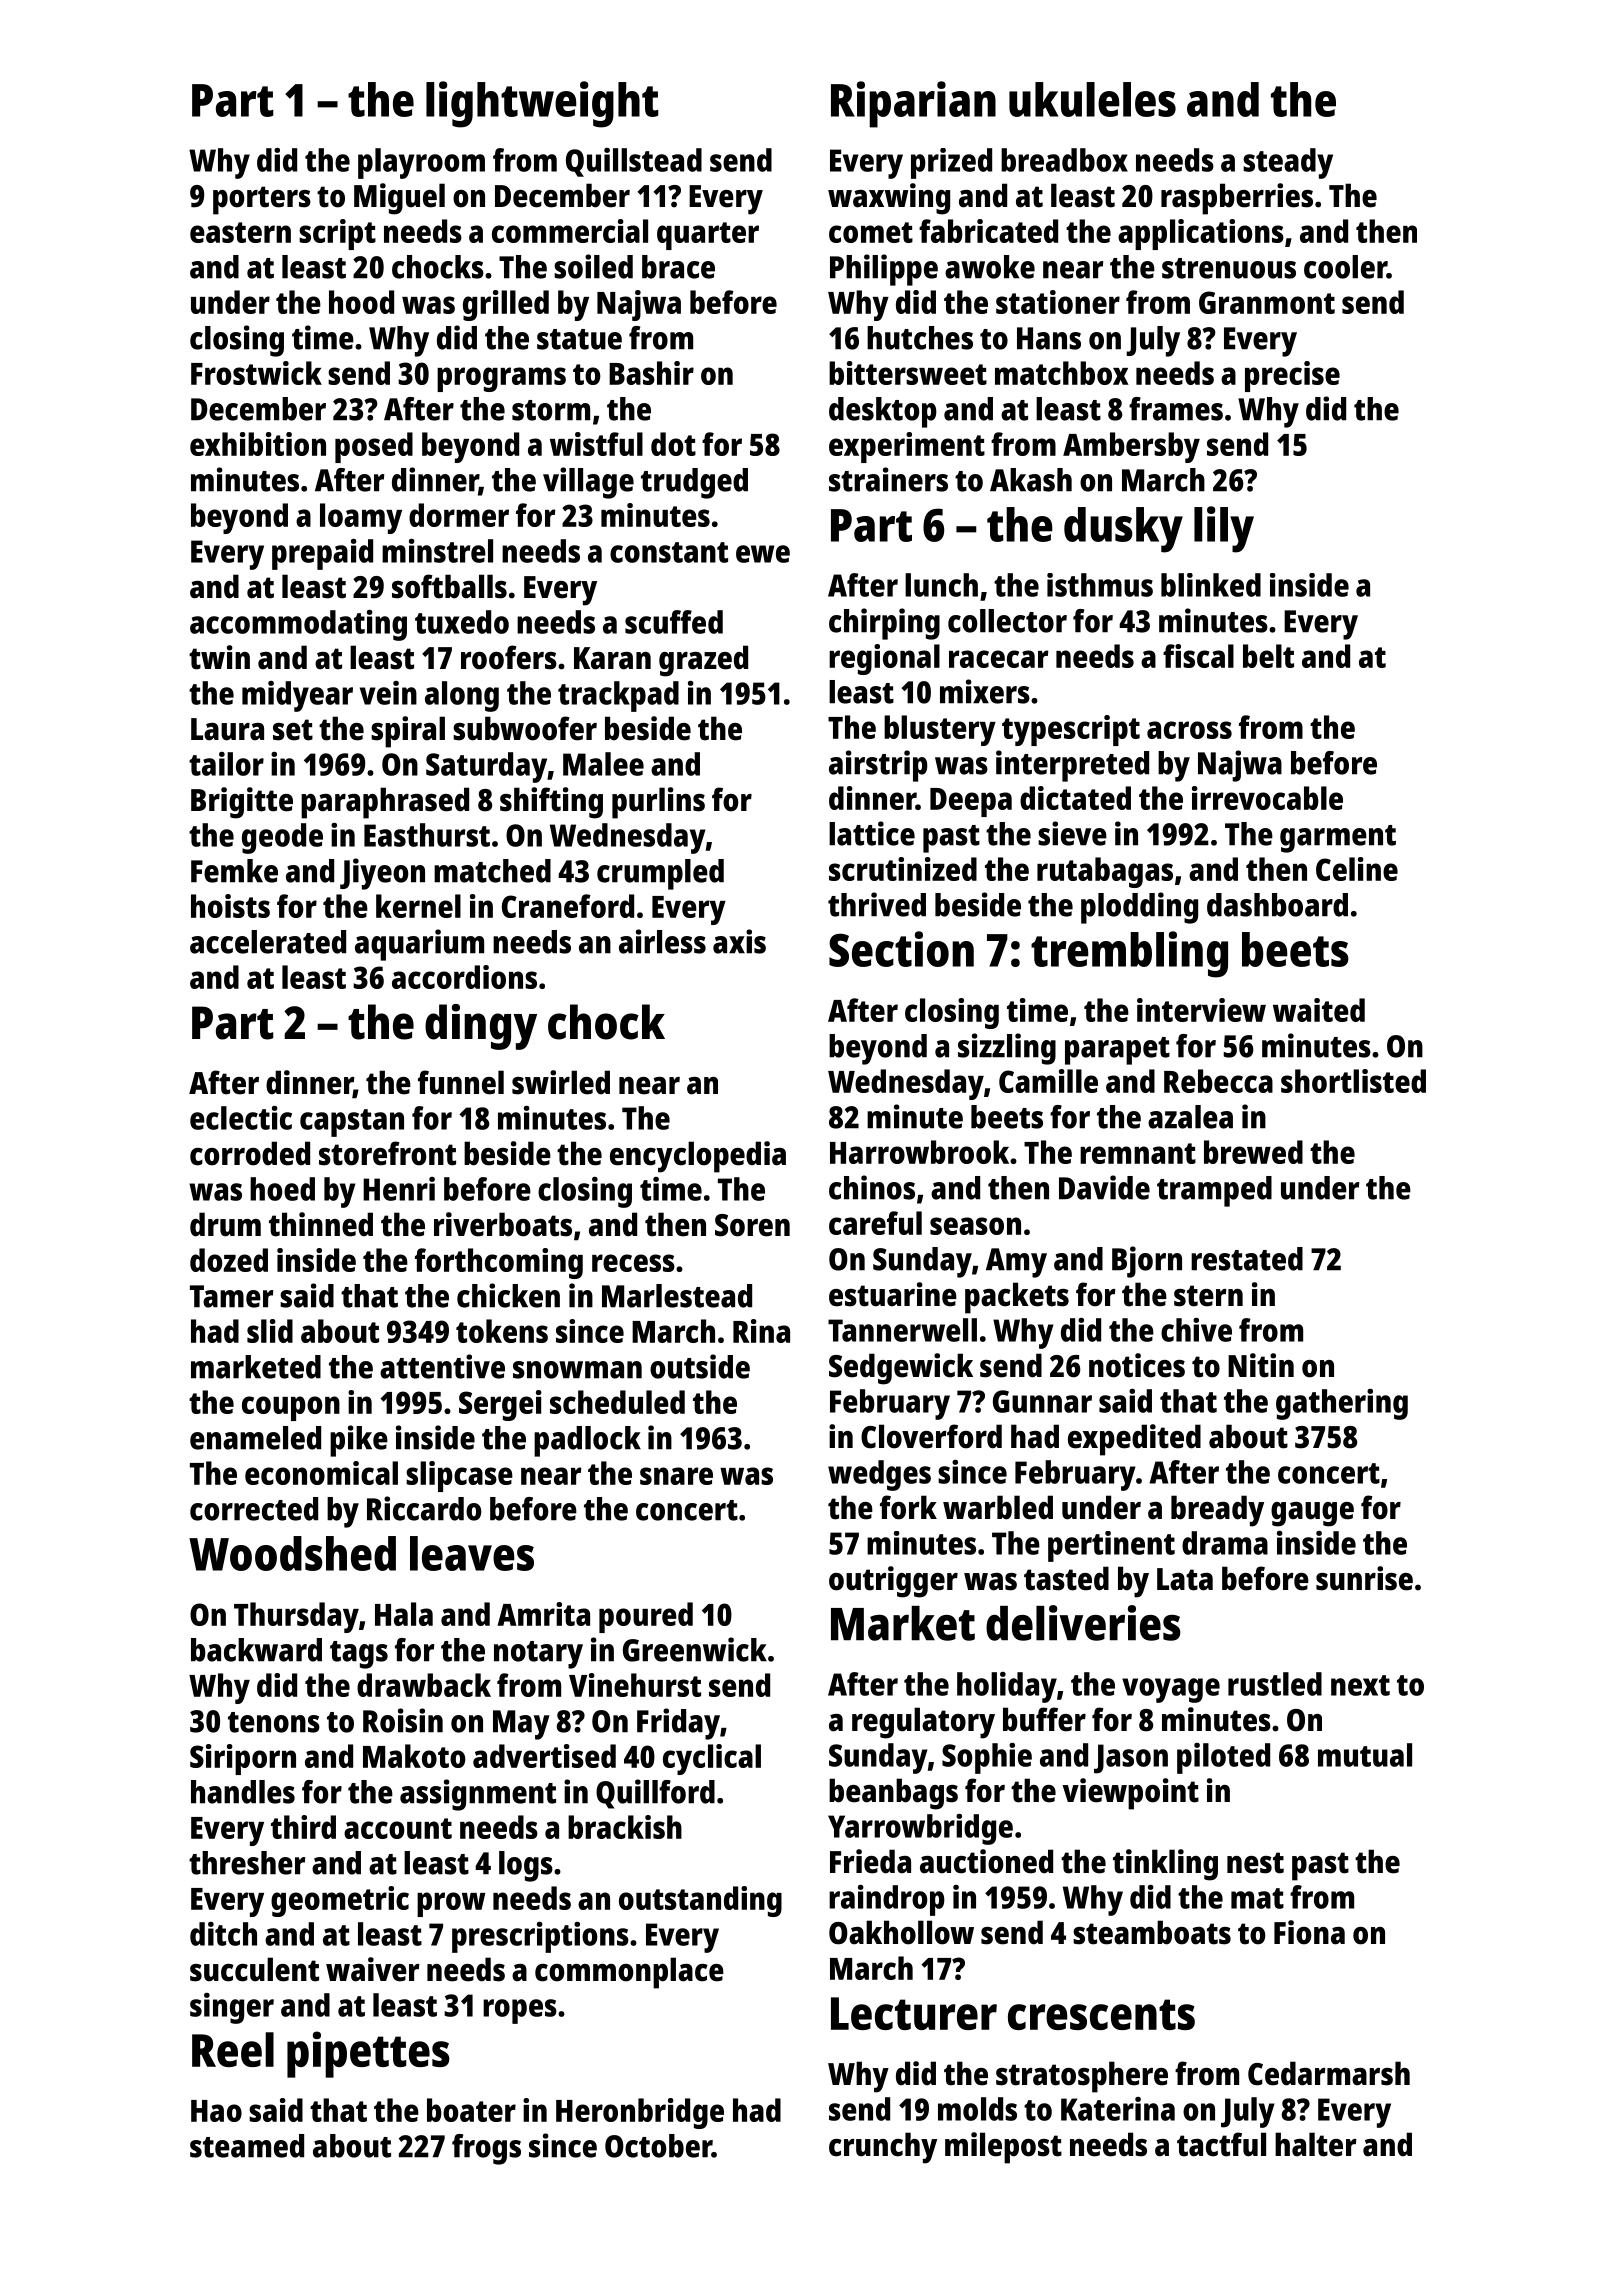 The width and height of the image is (1620, 2292). I want to click on quarter, so click(708, 236).
